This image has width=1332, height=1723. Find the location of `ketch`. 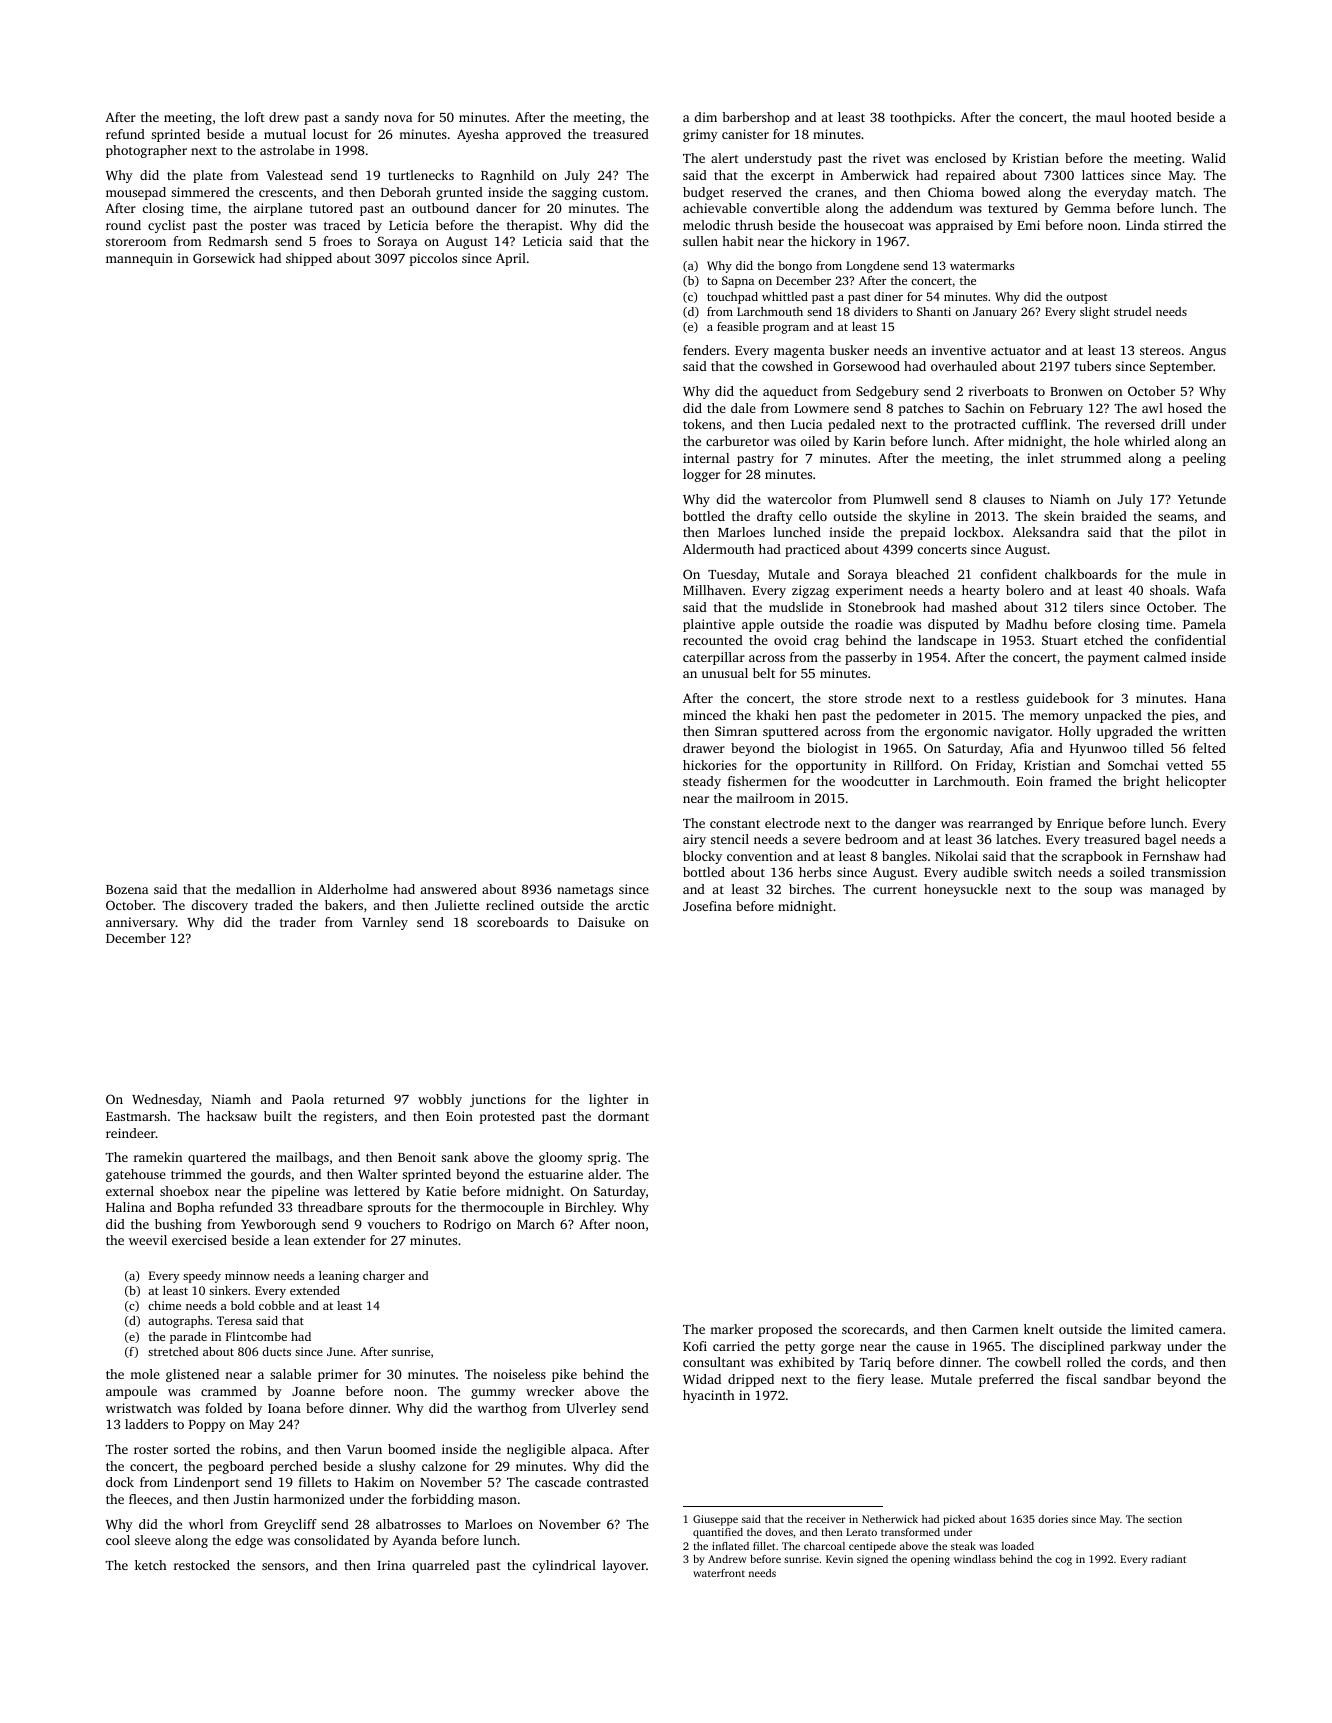

ketch is located at coordinates (151, 1565).
